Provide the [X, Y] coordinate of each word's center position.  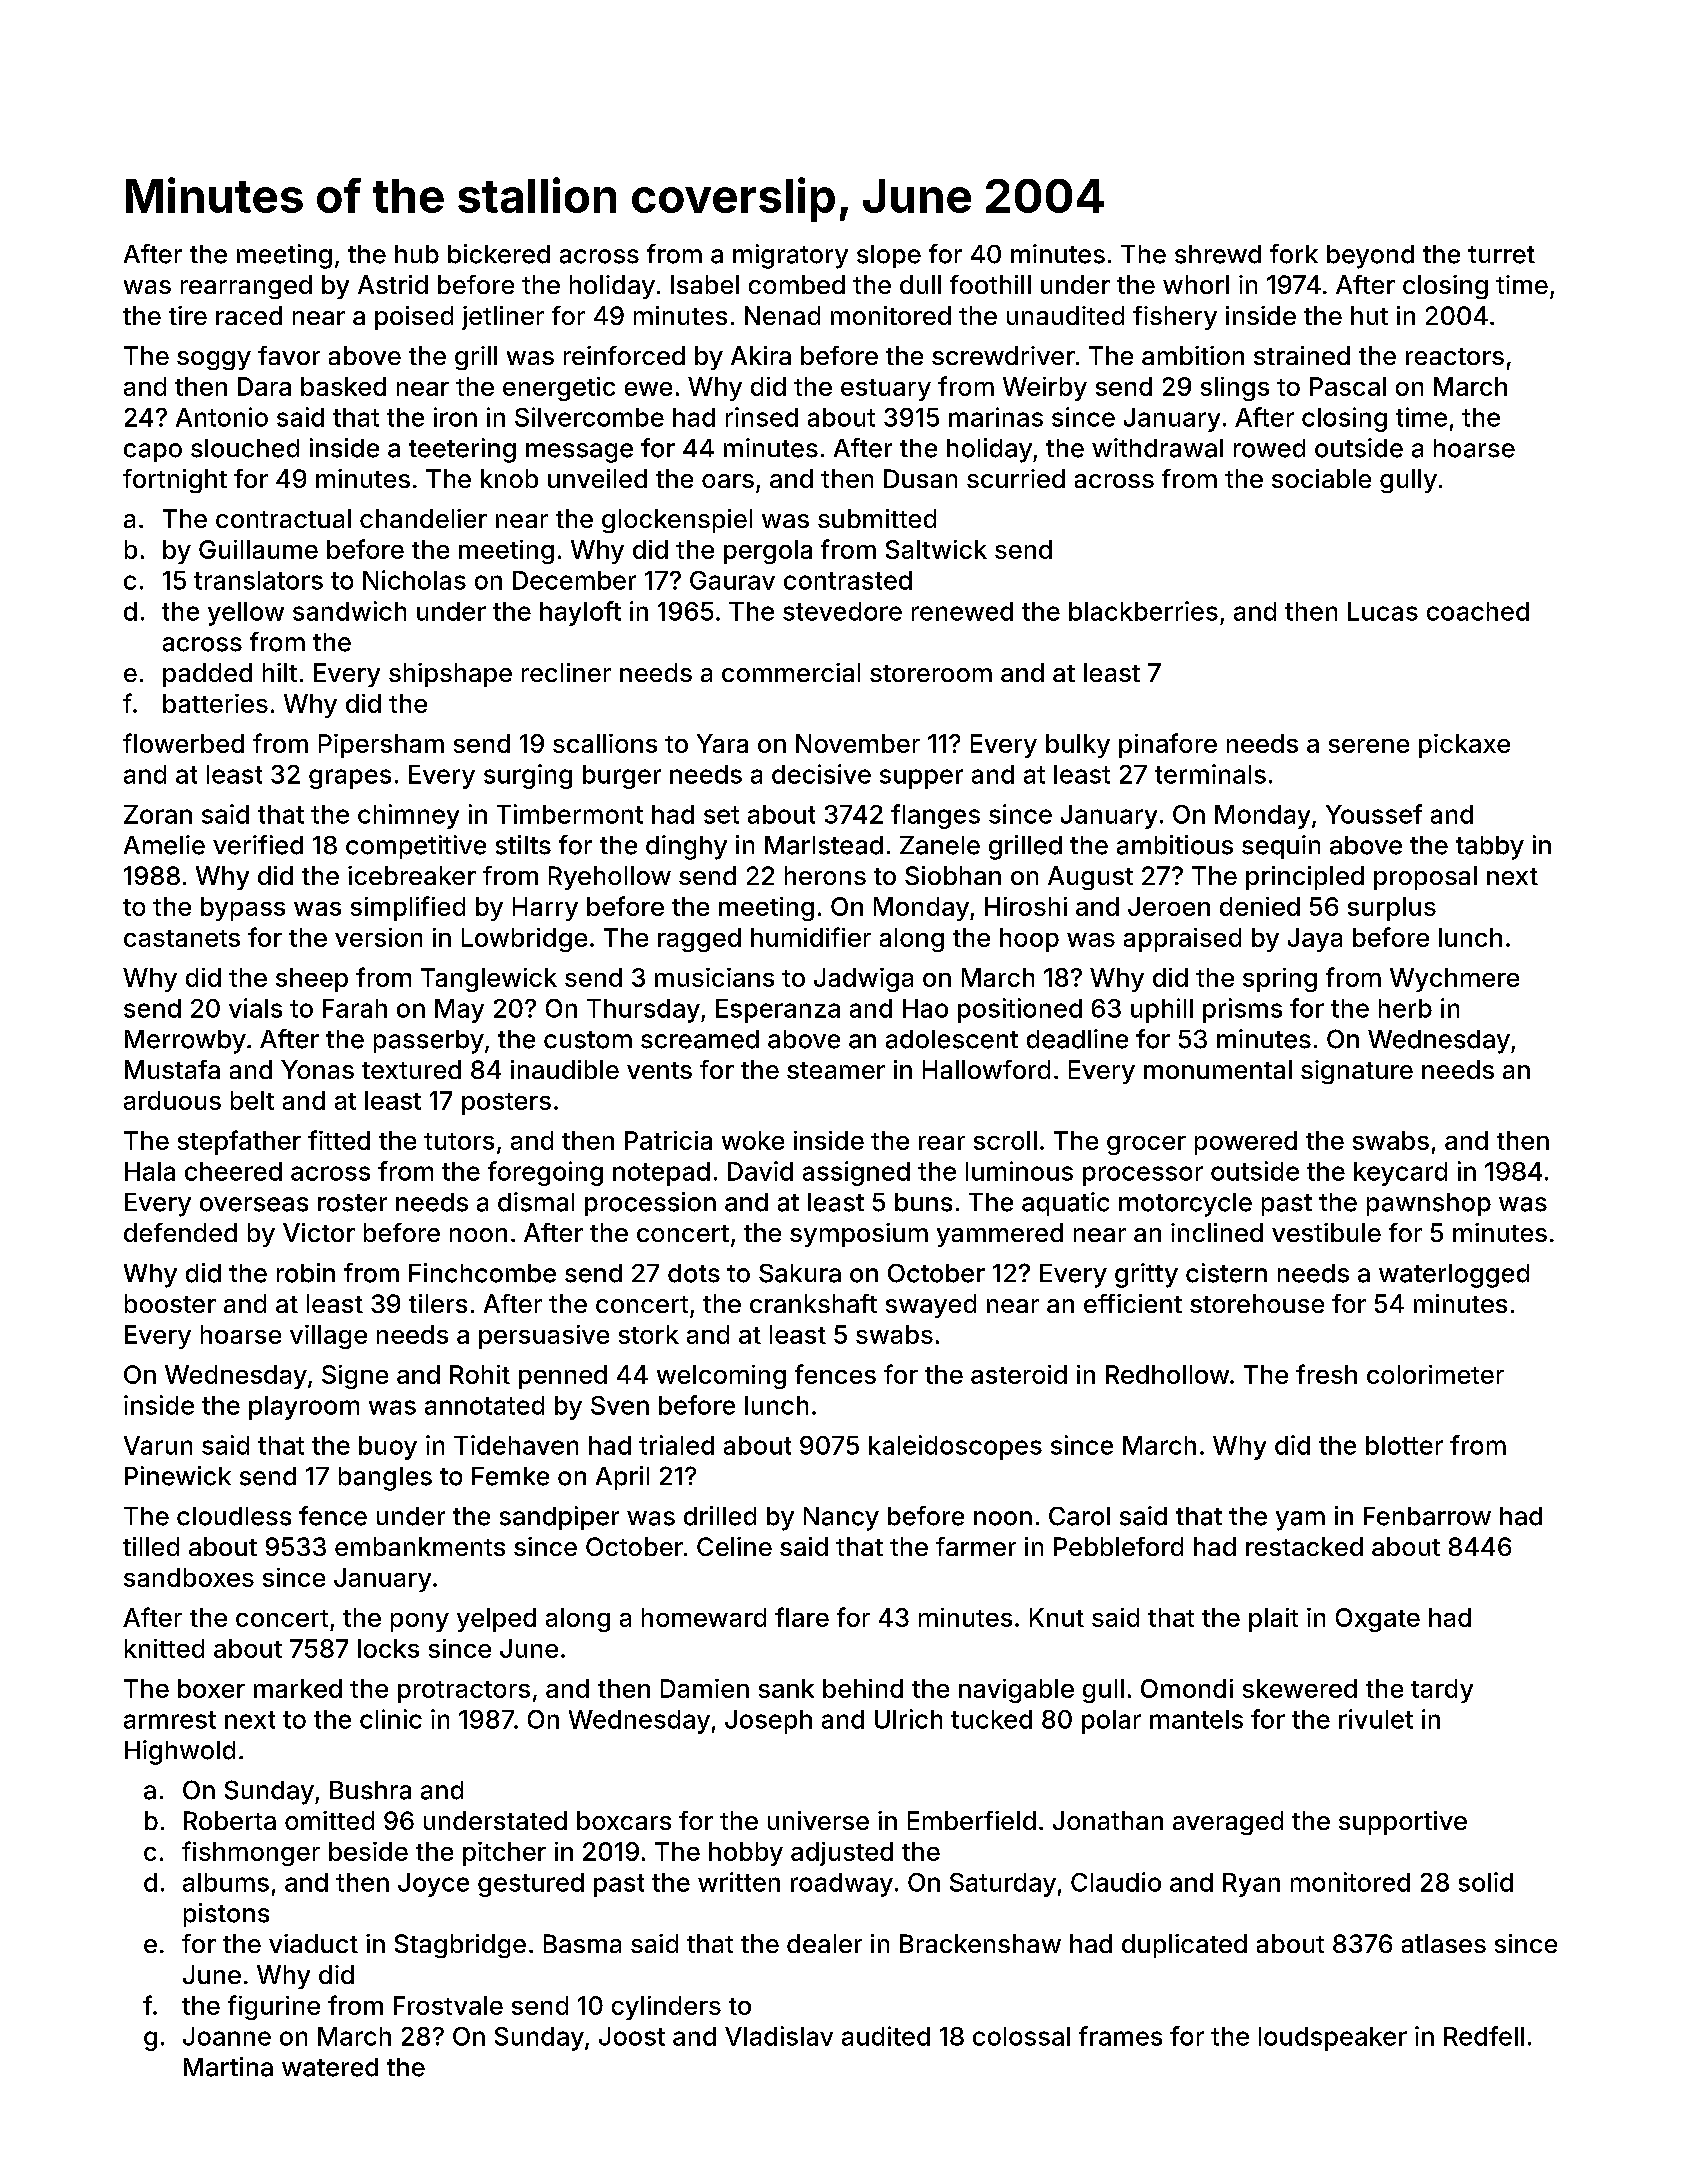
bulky [1078, 746]
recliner [566, 672]
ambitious [1175, 845]
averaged [1228, 1823]
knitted [164, 1648]
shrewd [1218, 254]
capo [153, 452]
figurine [274, 2007]
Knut [1057, 1617]
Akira [761, 355]
